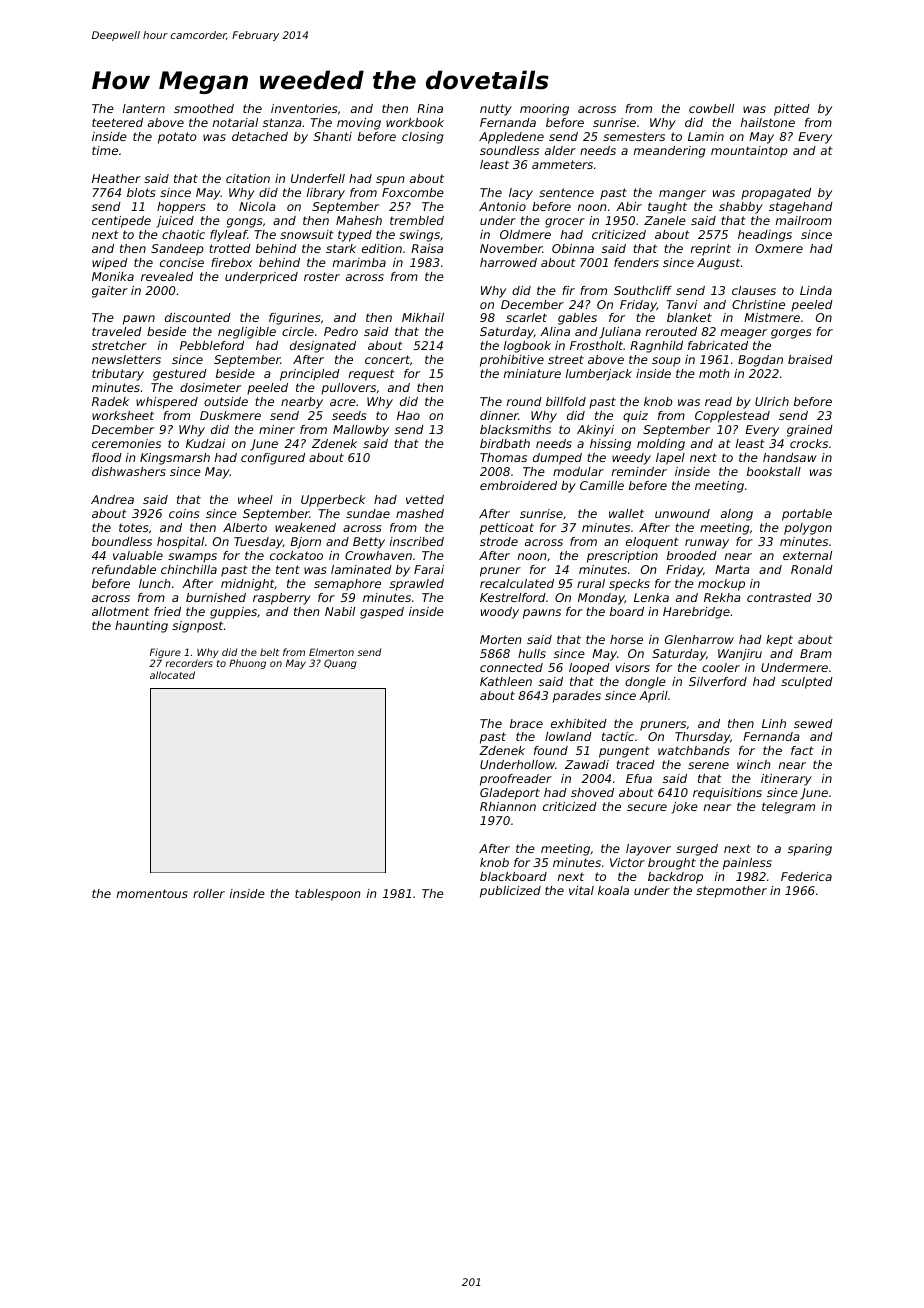 The width and height of the document is (924, 1308). I want to click on recalculated, so click(517, 583).
